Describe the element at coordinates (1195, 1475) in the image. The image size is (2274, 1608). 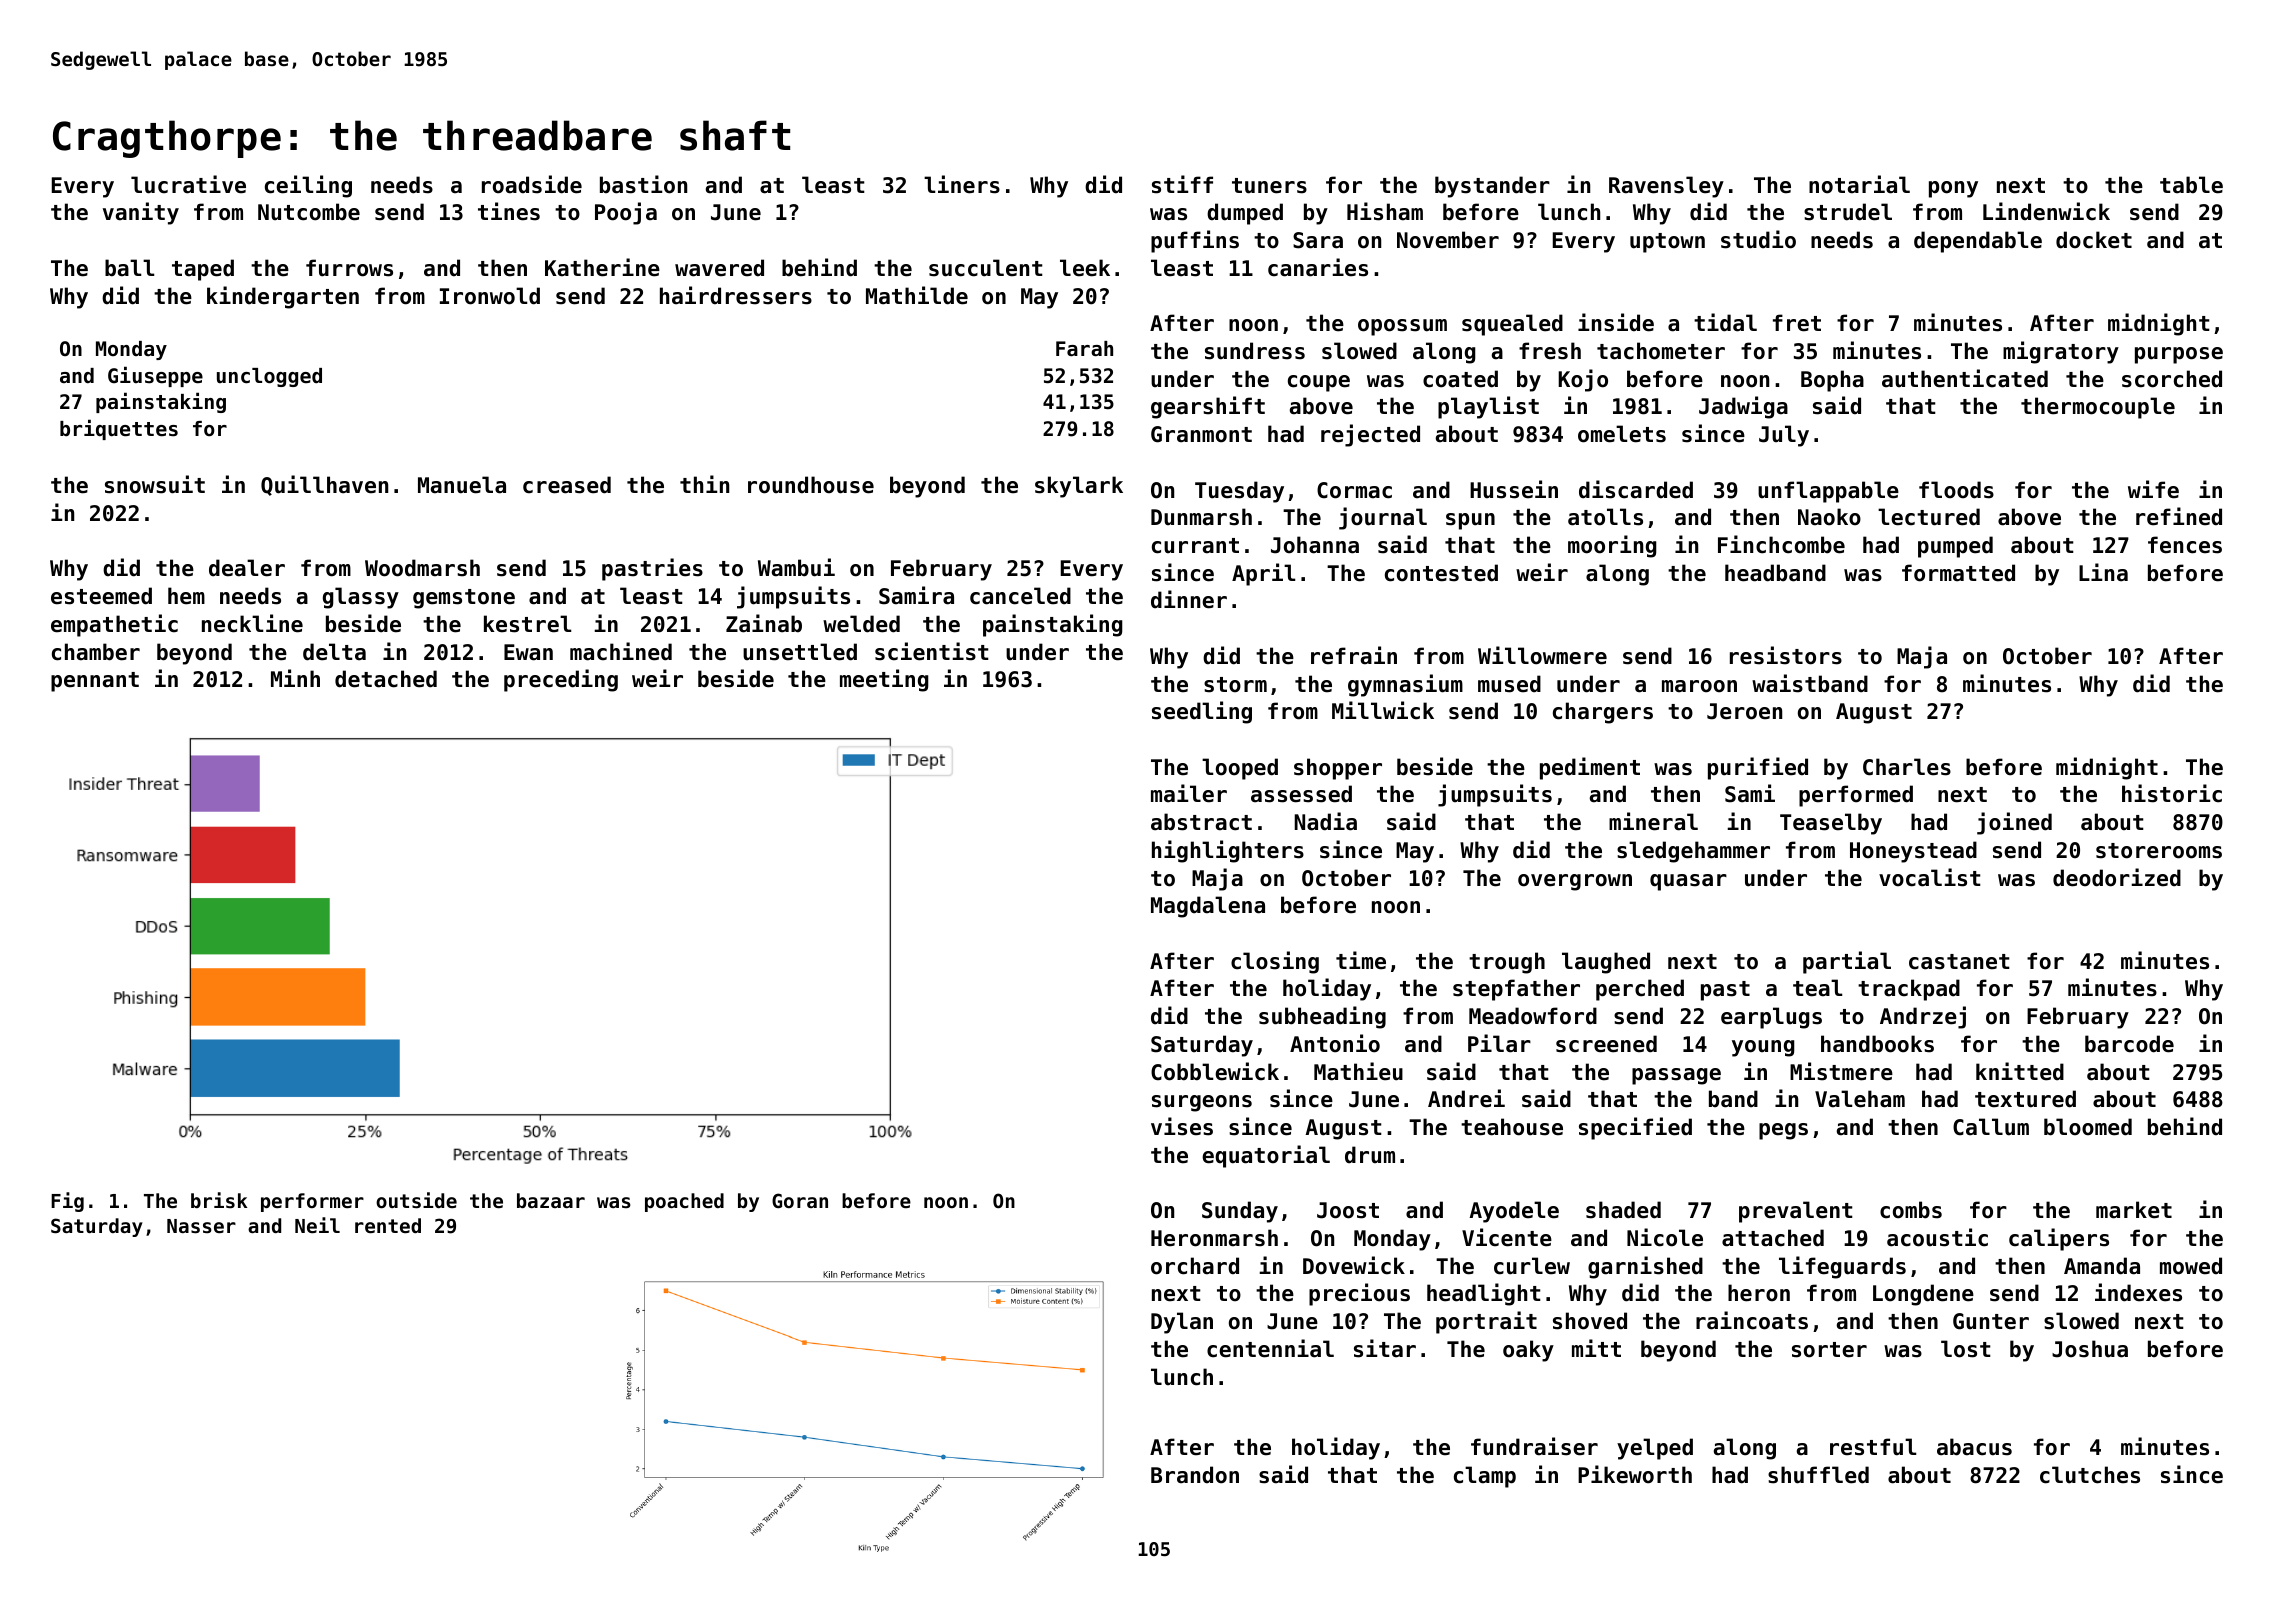
I see `Brandon` at that location.
